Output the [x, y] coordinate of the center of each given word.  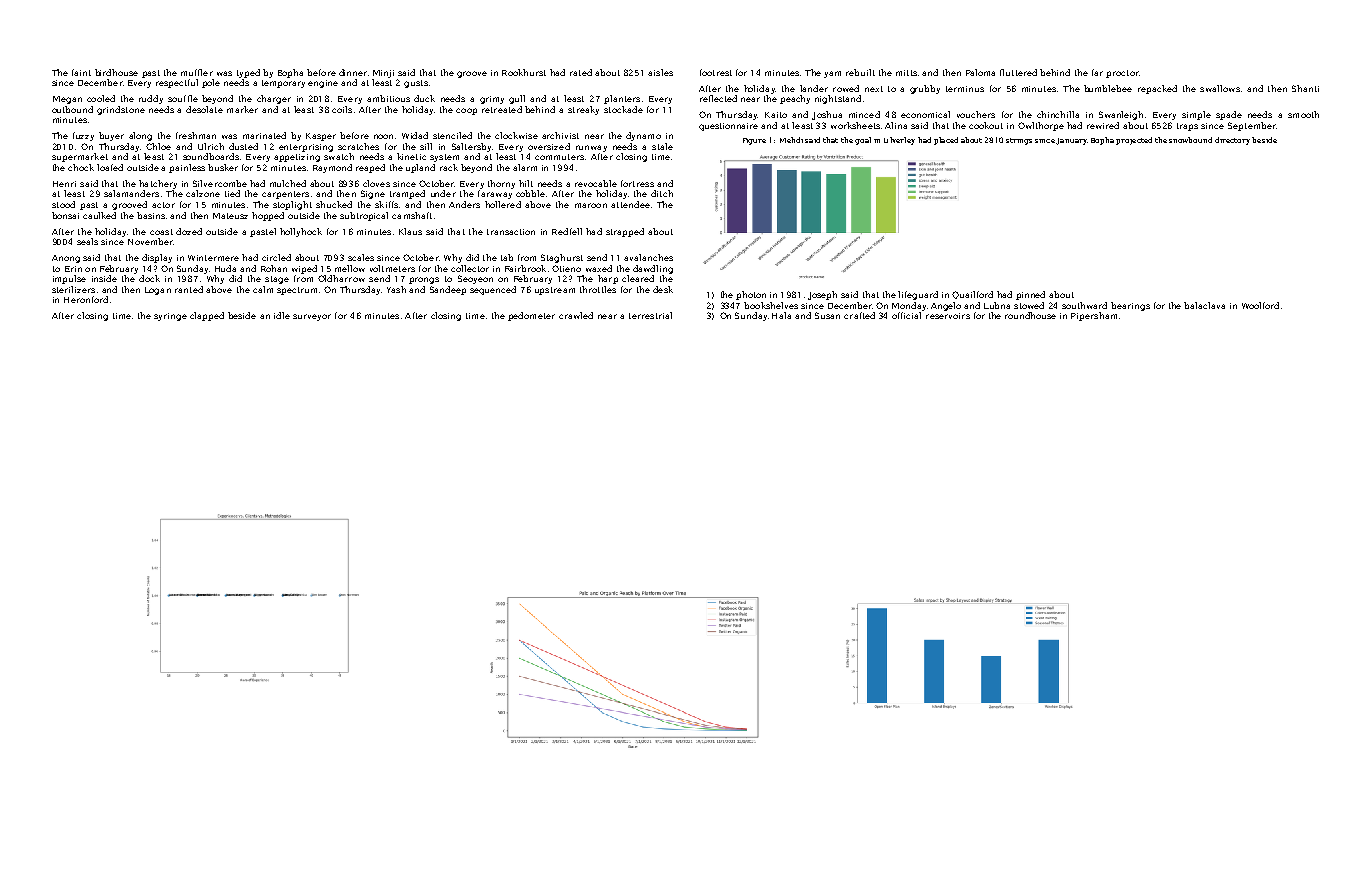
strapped [625, 232]
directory [1232, 141]
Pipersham [1094, 316]
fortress [637, 183]
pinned [1030, 295]
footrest [716, 72]
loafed [110, 167]
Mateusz [230, 216]
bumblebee [1108, 88]
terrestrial [650, 315]
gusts [416, 84]
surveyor [312, 317]
